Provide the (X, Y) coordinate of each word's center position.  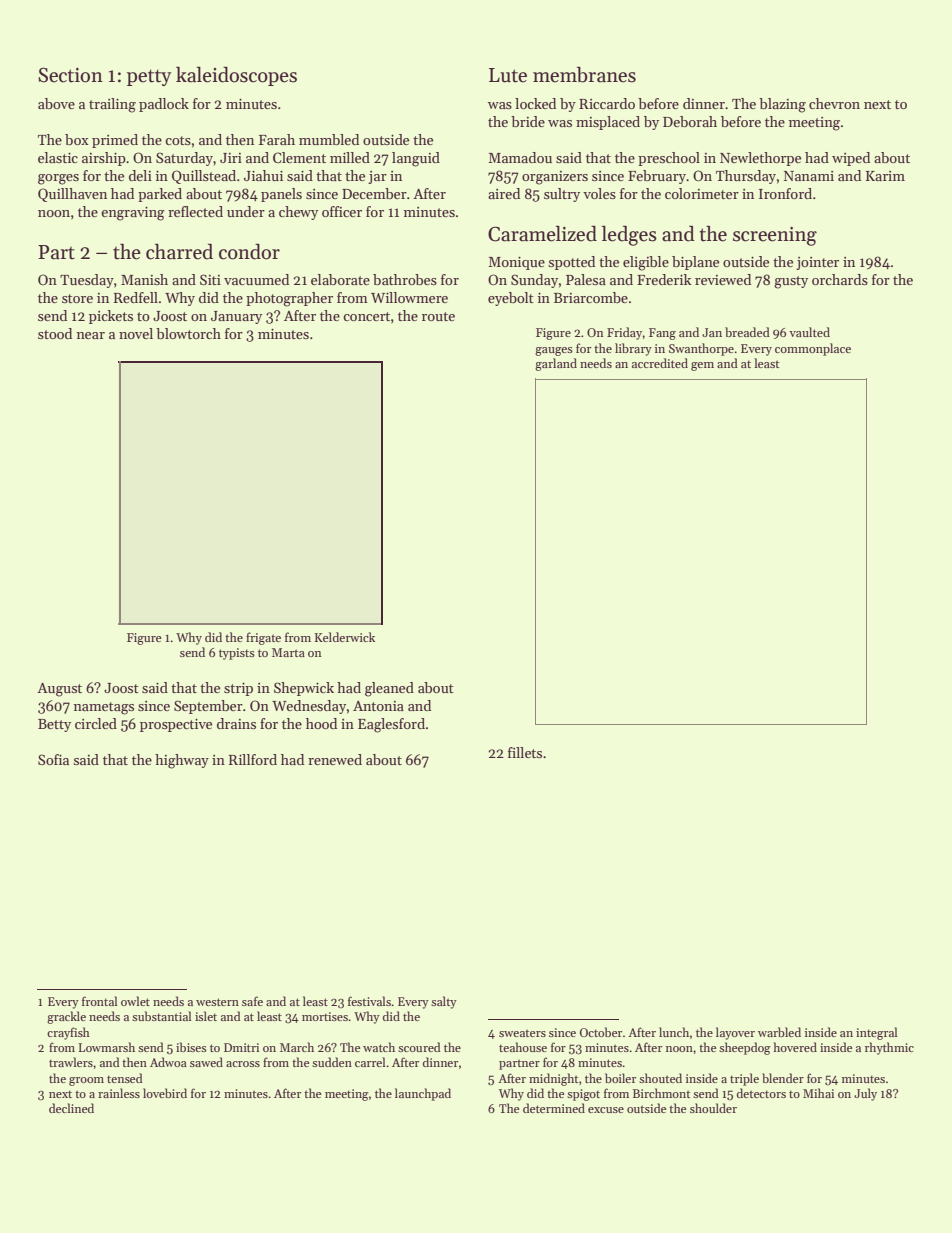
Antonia (378, 706)
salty (444, 1002)
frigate (263, 638)
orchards (840, 279)
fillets (525, 752)
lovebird (165, 1093)
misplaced (608, 123)
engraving (133, 213)
